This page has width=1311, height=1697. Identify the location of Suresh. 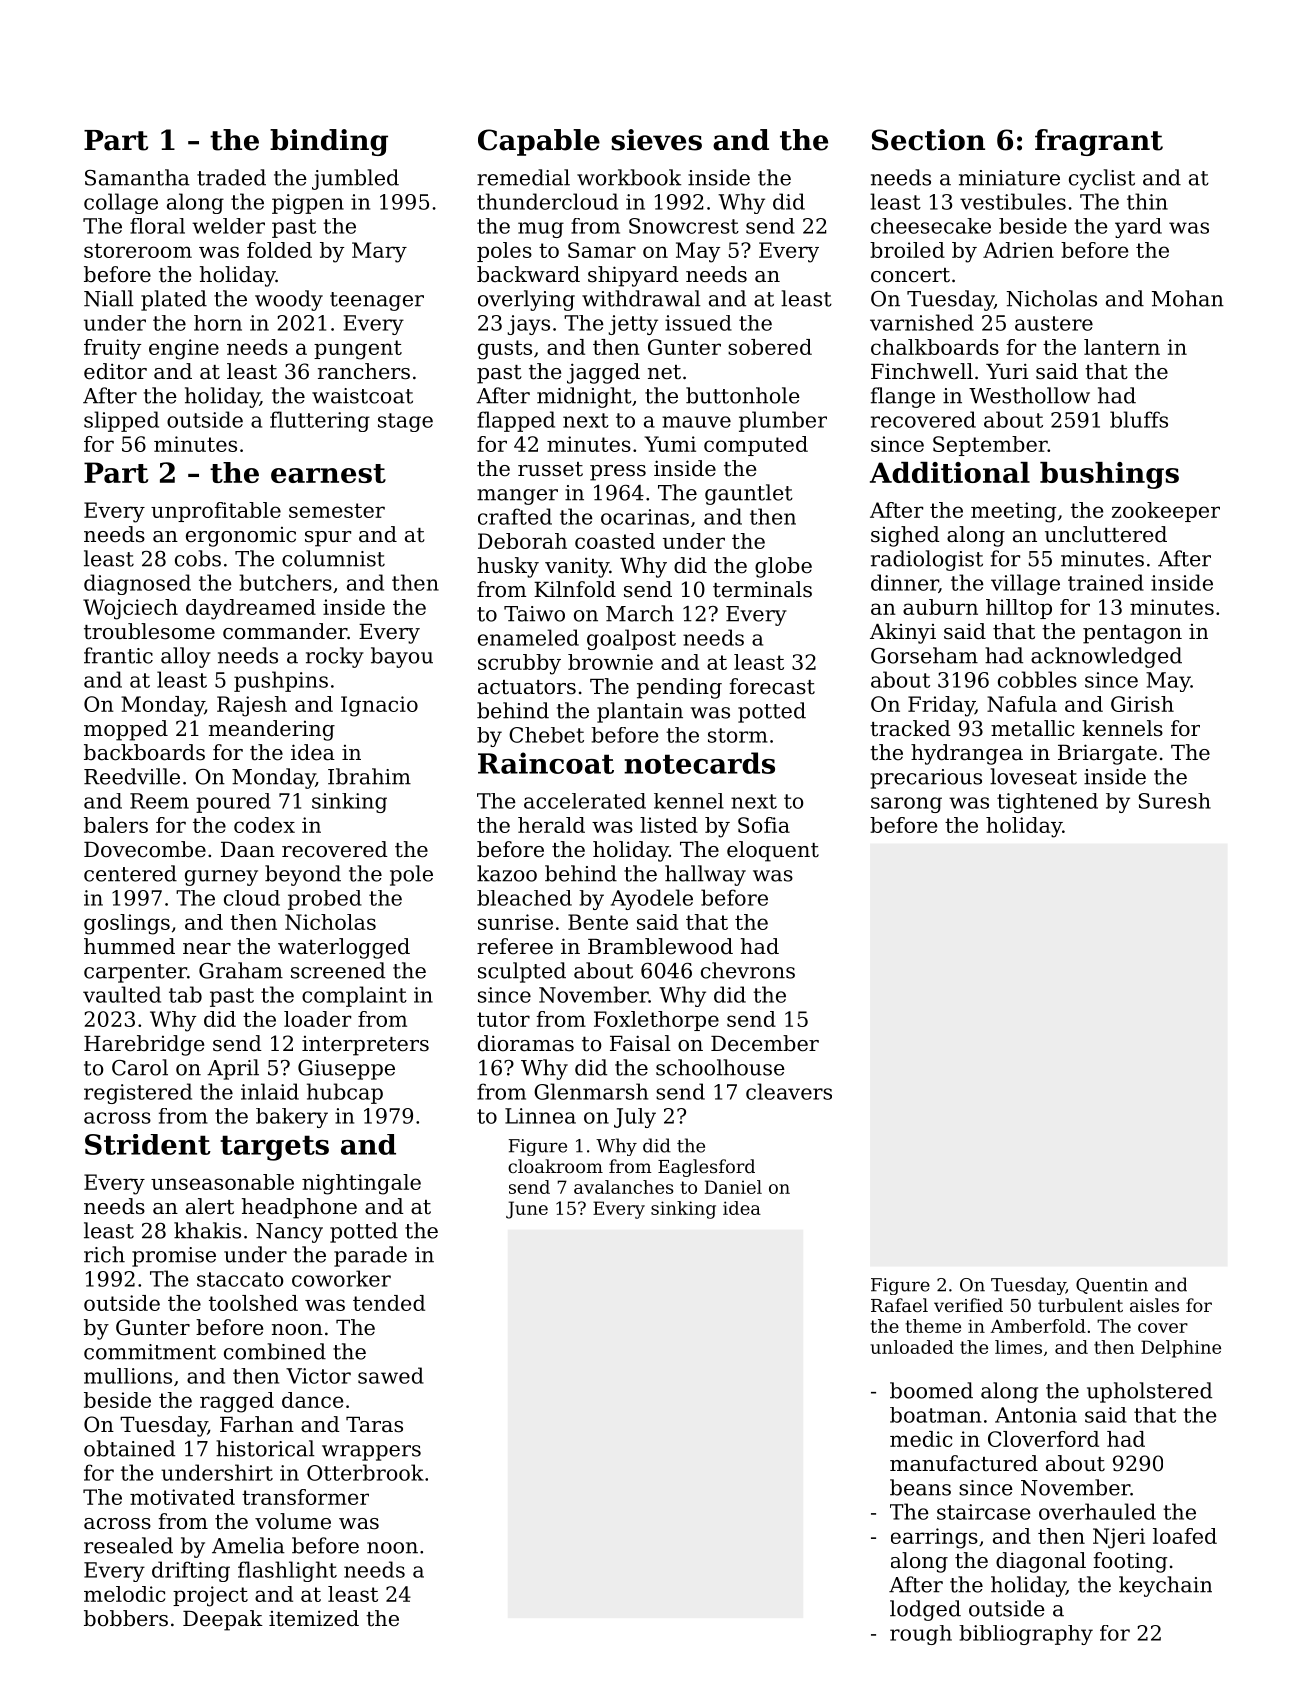
(1175, 801).
